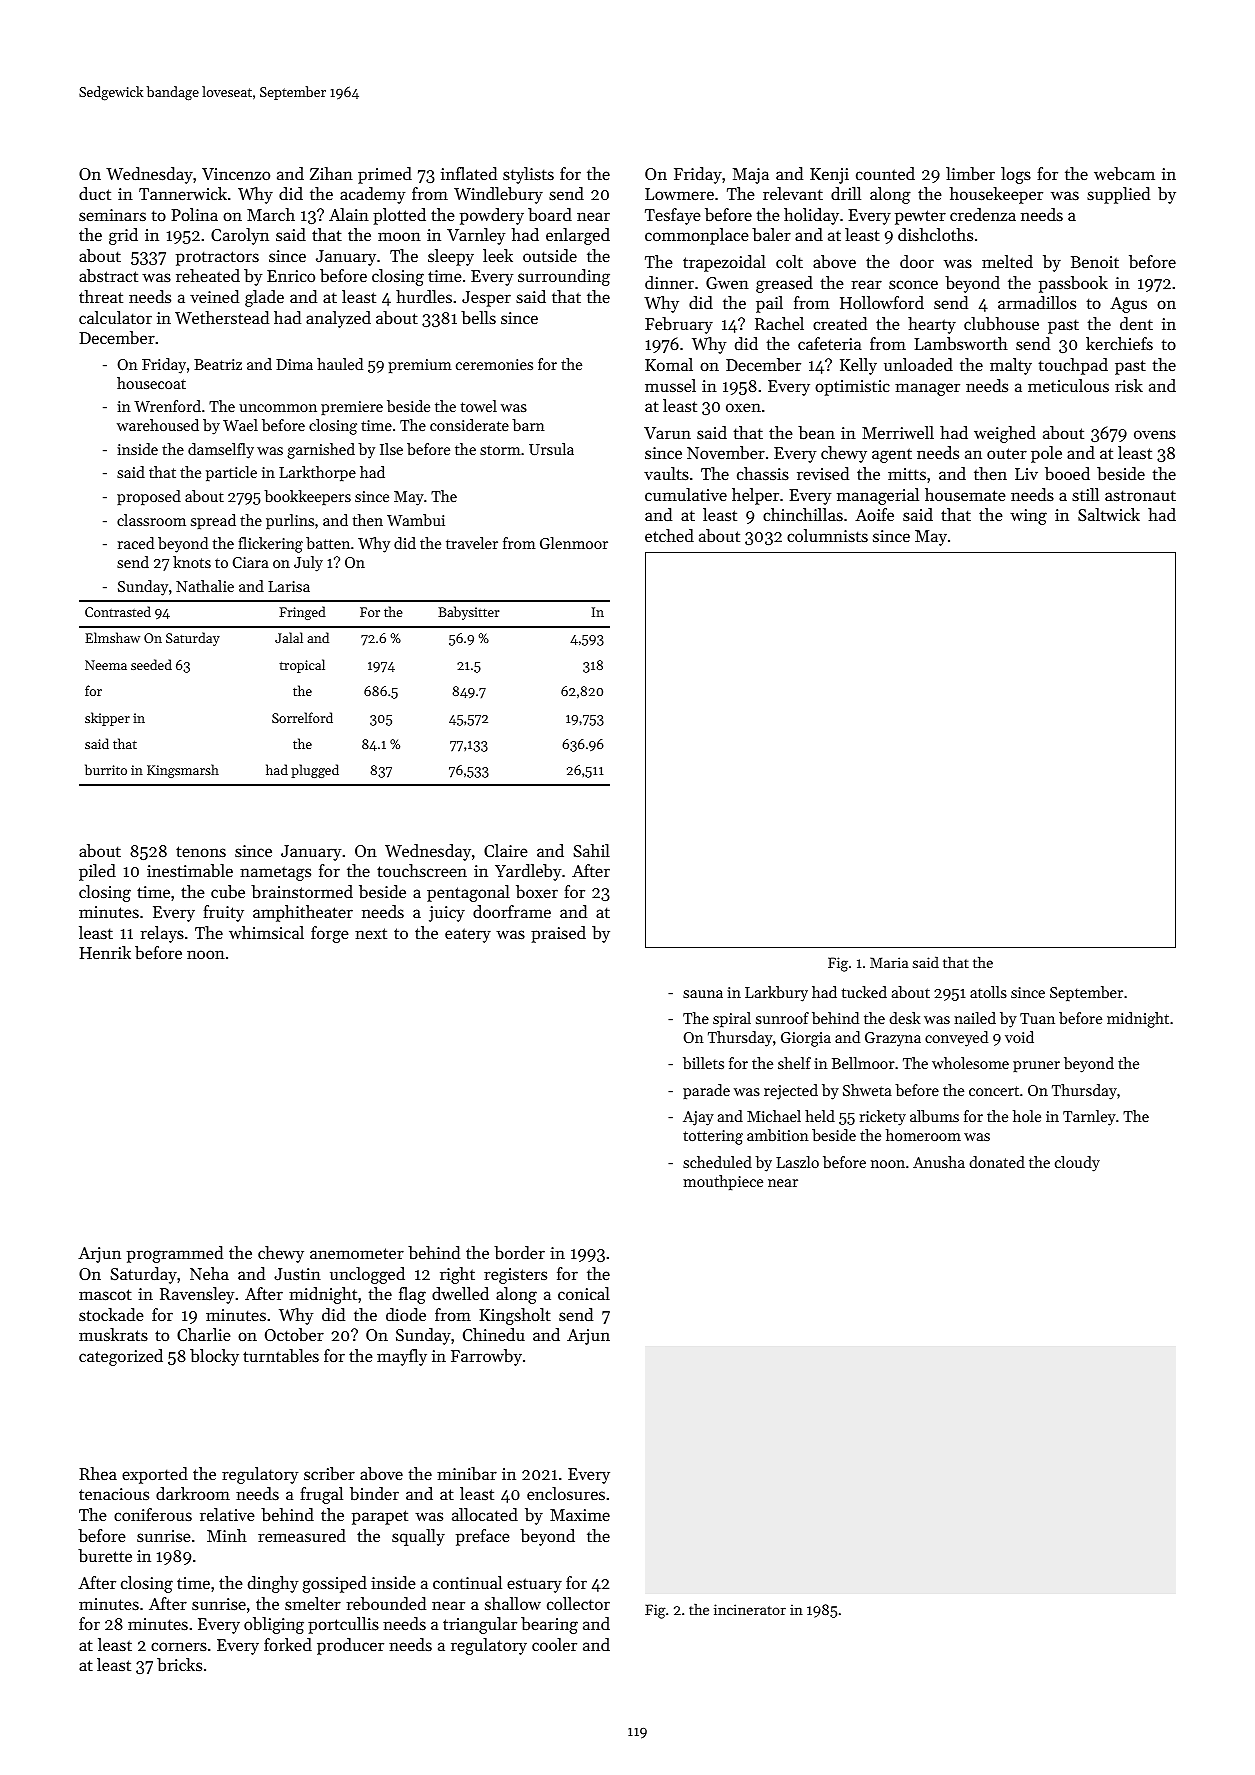 The width and height of the image is (1255, 1775). Describe the element at coordinates (451, 257) in the image. I see `sleepy` at that location.
